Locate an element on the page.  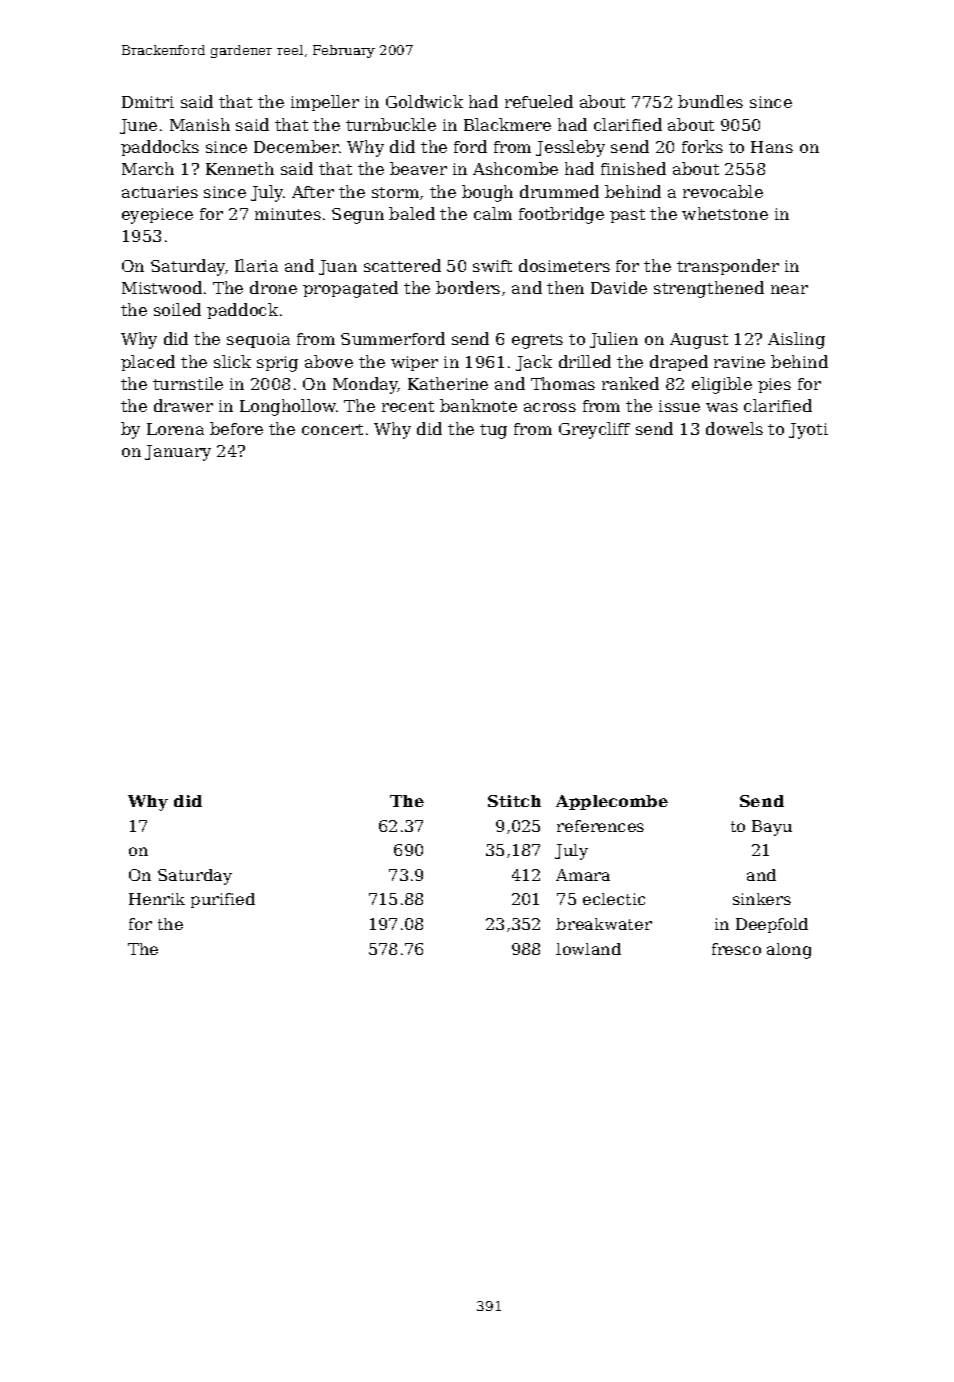
turnstile is located at coordinates (188, 383).
